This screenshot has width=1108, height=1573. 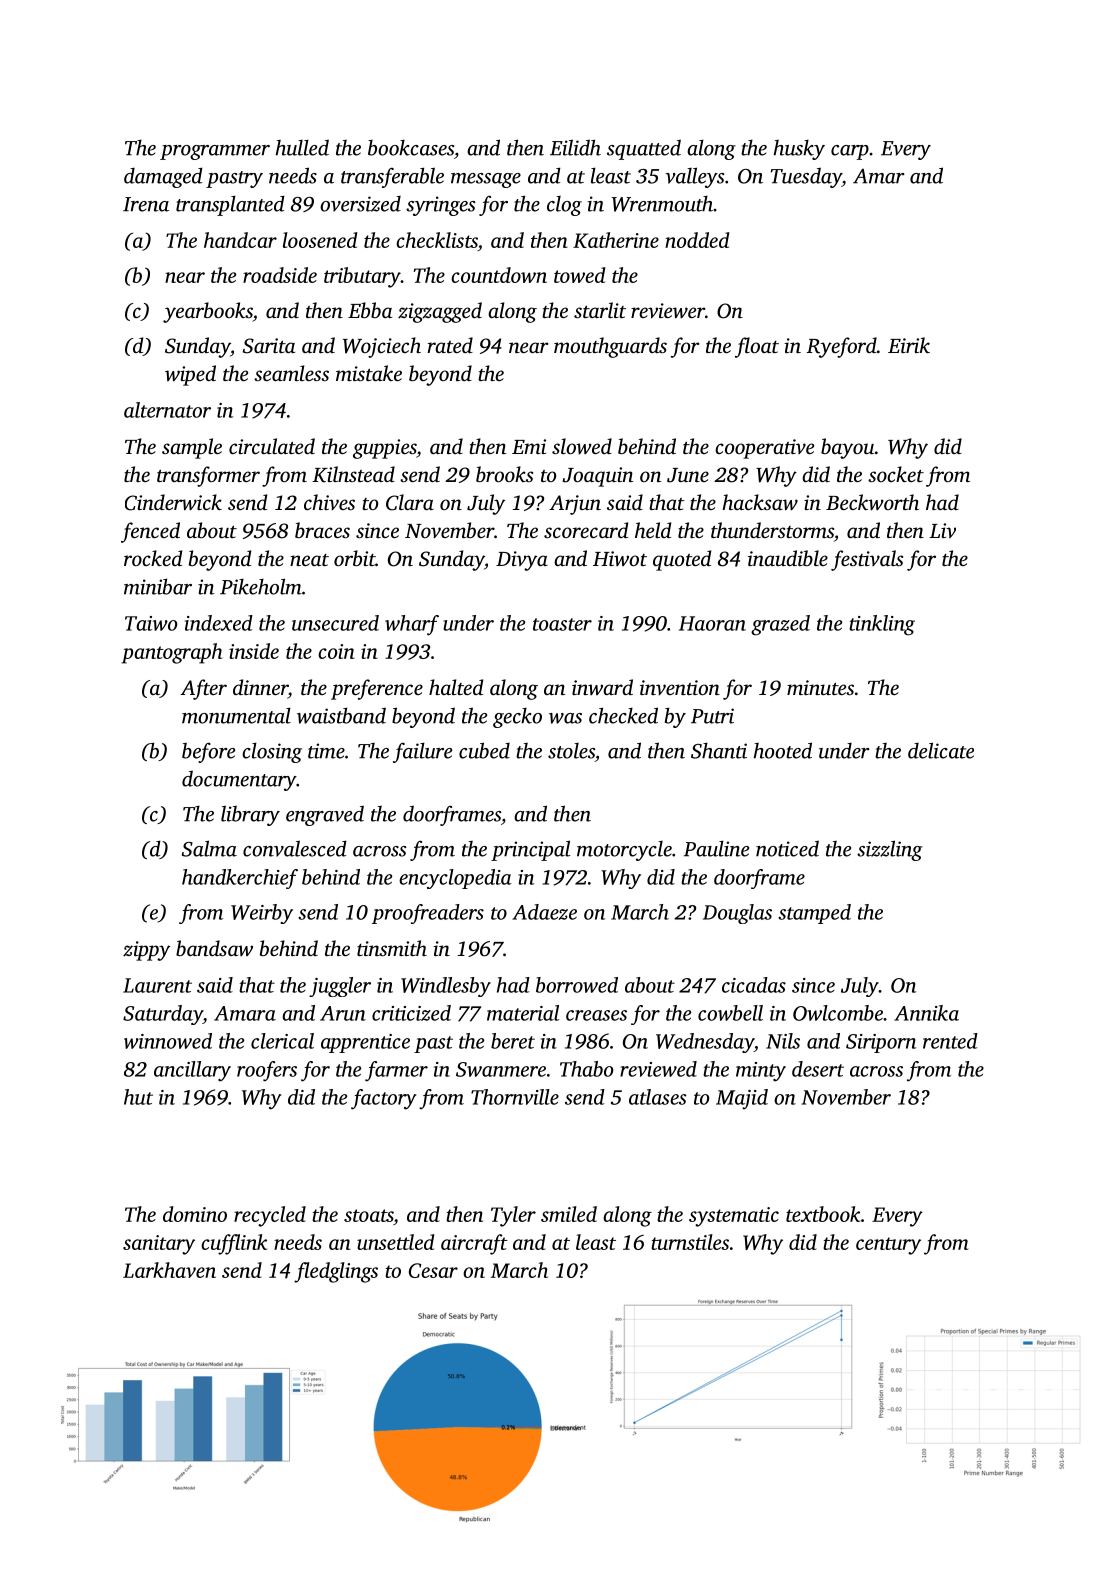 I want to click on mistake, so click(x=369, y=373).
